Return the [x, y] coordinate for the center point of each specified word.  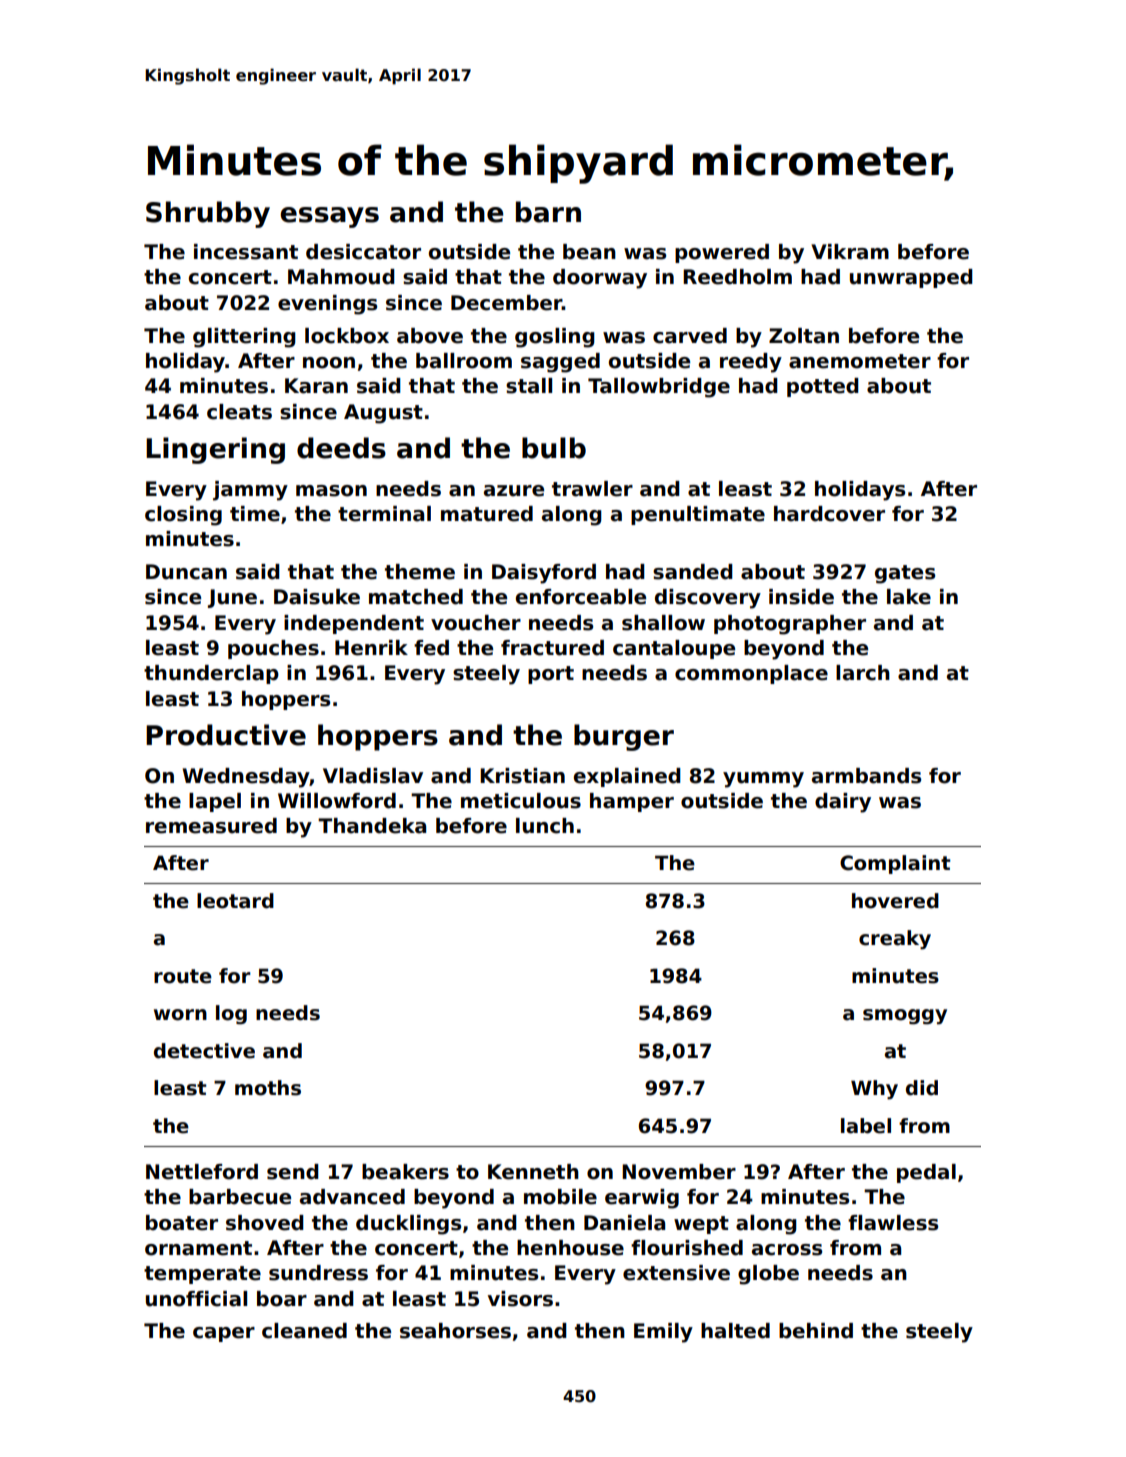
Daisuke [317, 597]
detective [204, 1051]
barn [548, 212]
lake [909, 597]
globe [768, 1275]
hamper [632, 802]
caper [224, 1334]
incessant [246, 252]
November [679, 1172]
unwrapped [911, 278]
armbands [866, 776]
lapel [215, 802]
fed [431, 648]
